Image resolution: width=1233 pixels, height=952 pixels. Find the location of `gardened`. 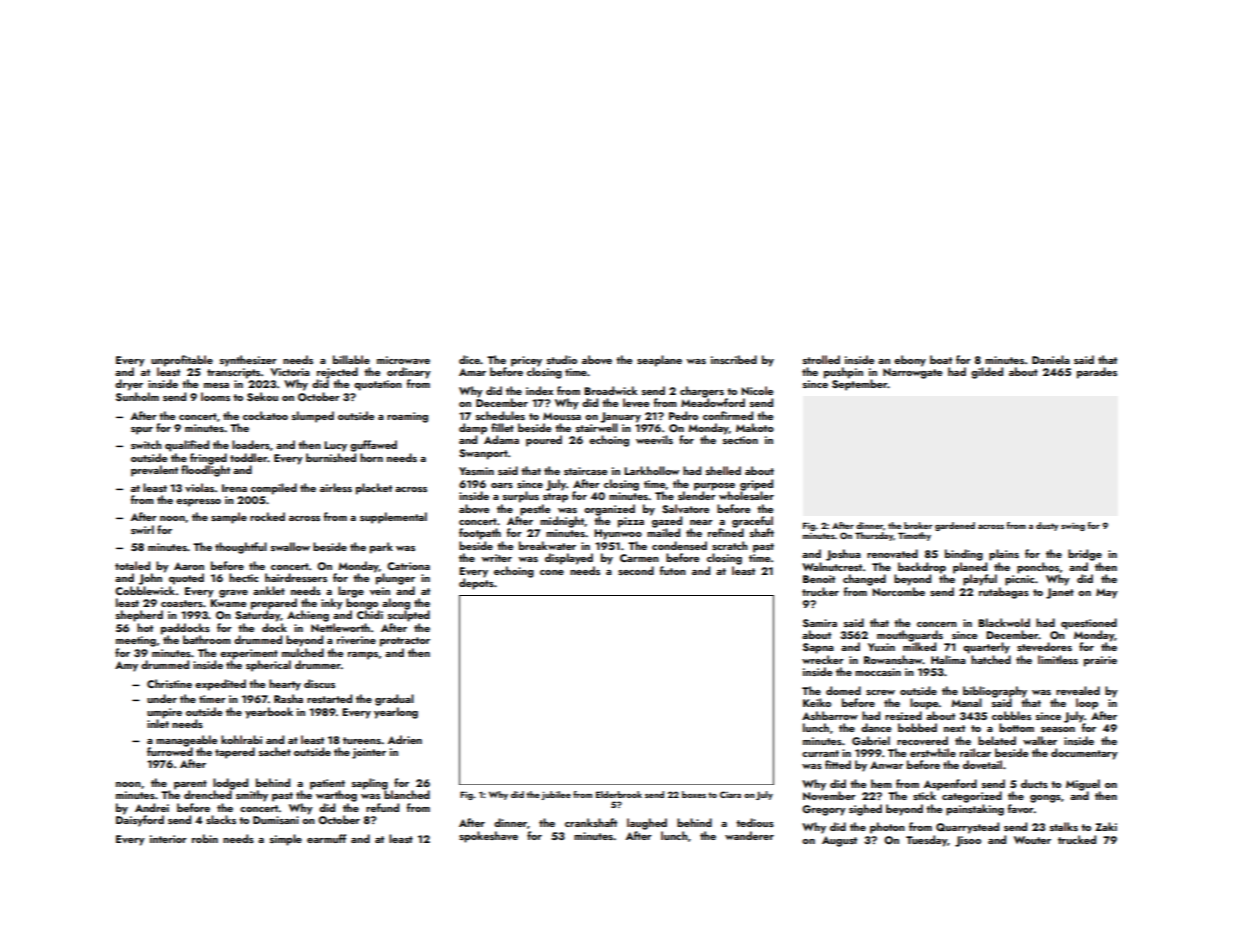

gardened is located at coordinates (955, 526).
